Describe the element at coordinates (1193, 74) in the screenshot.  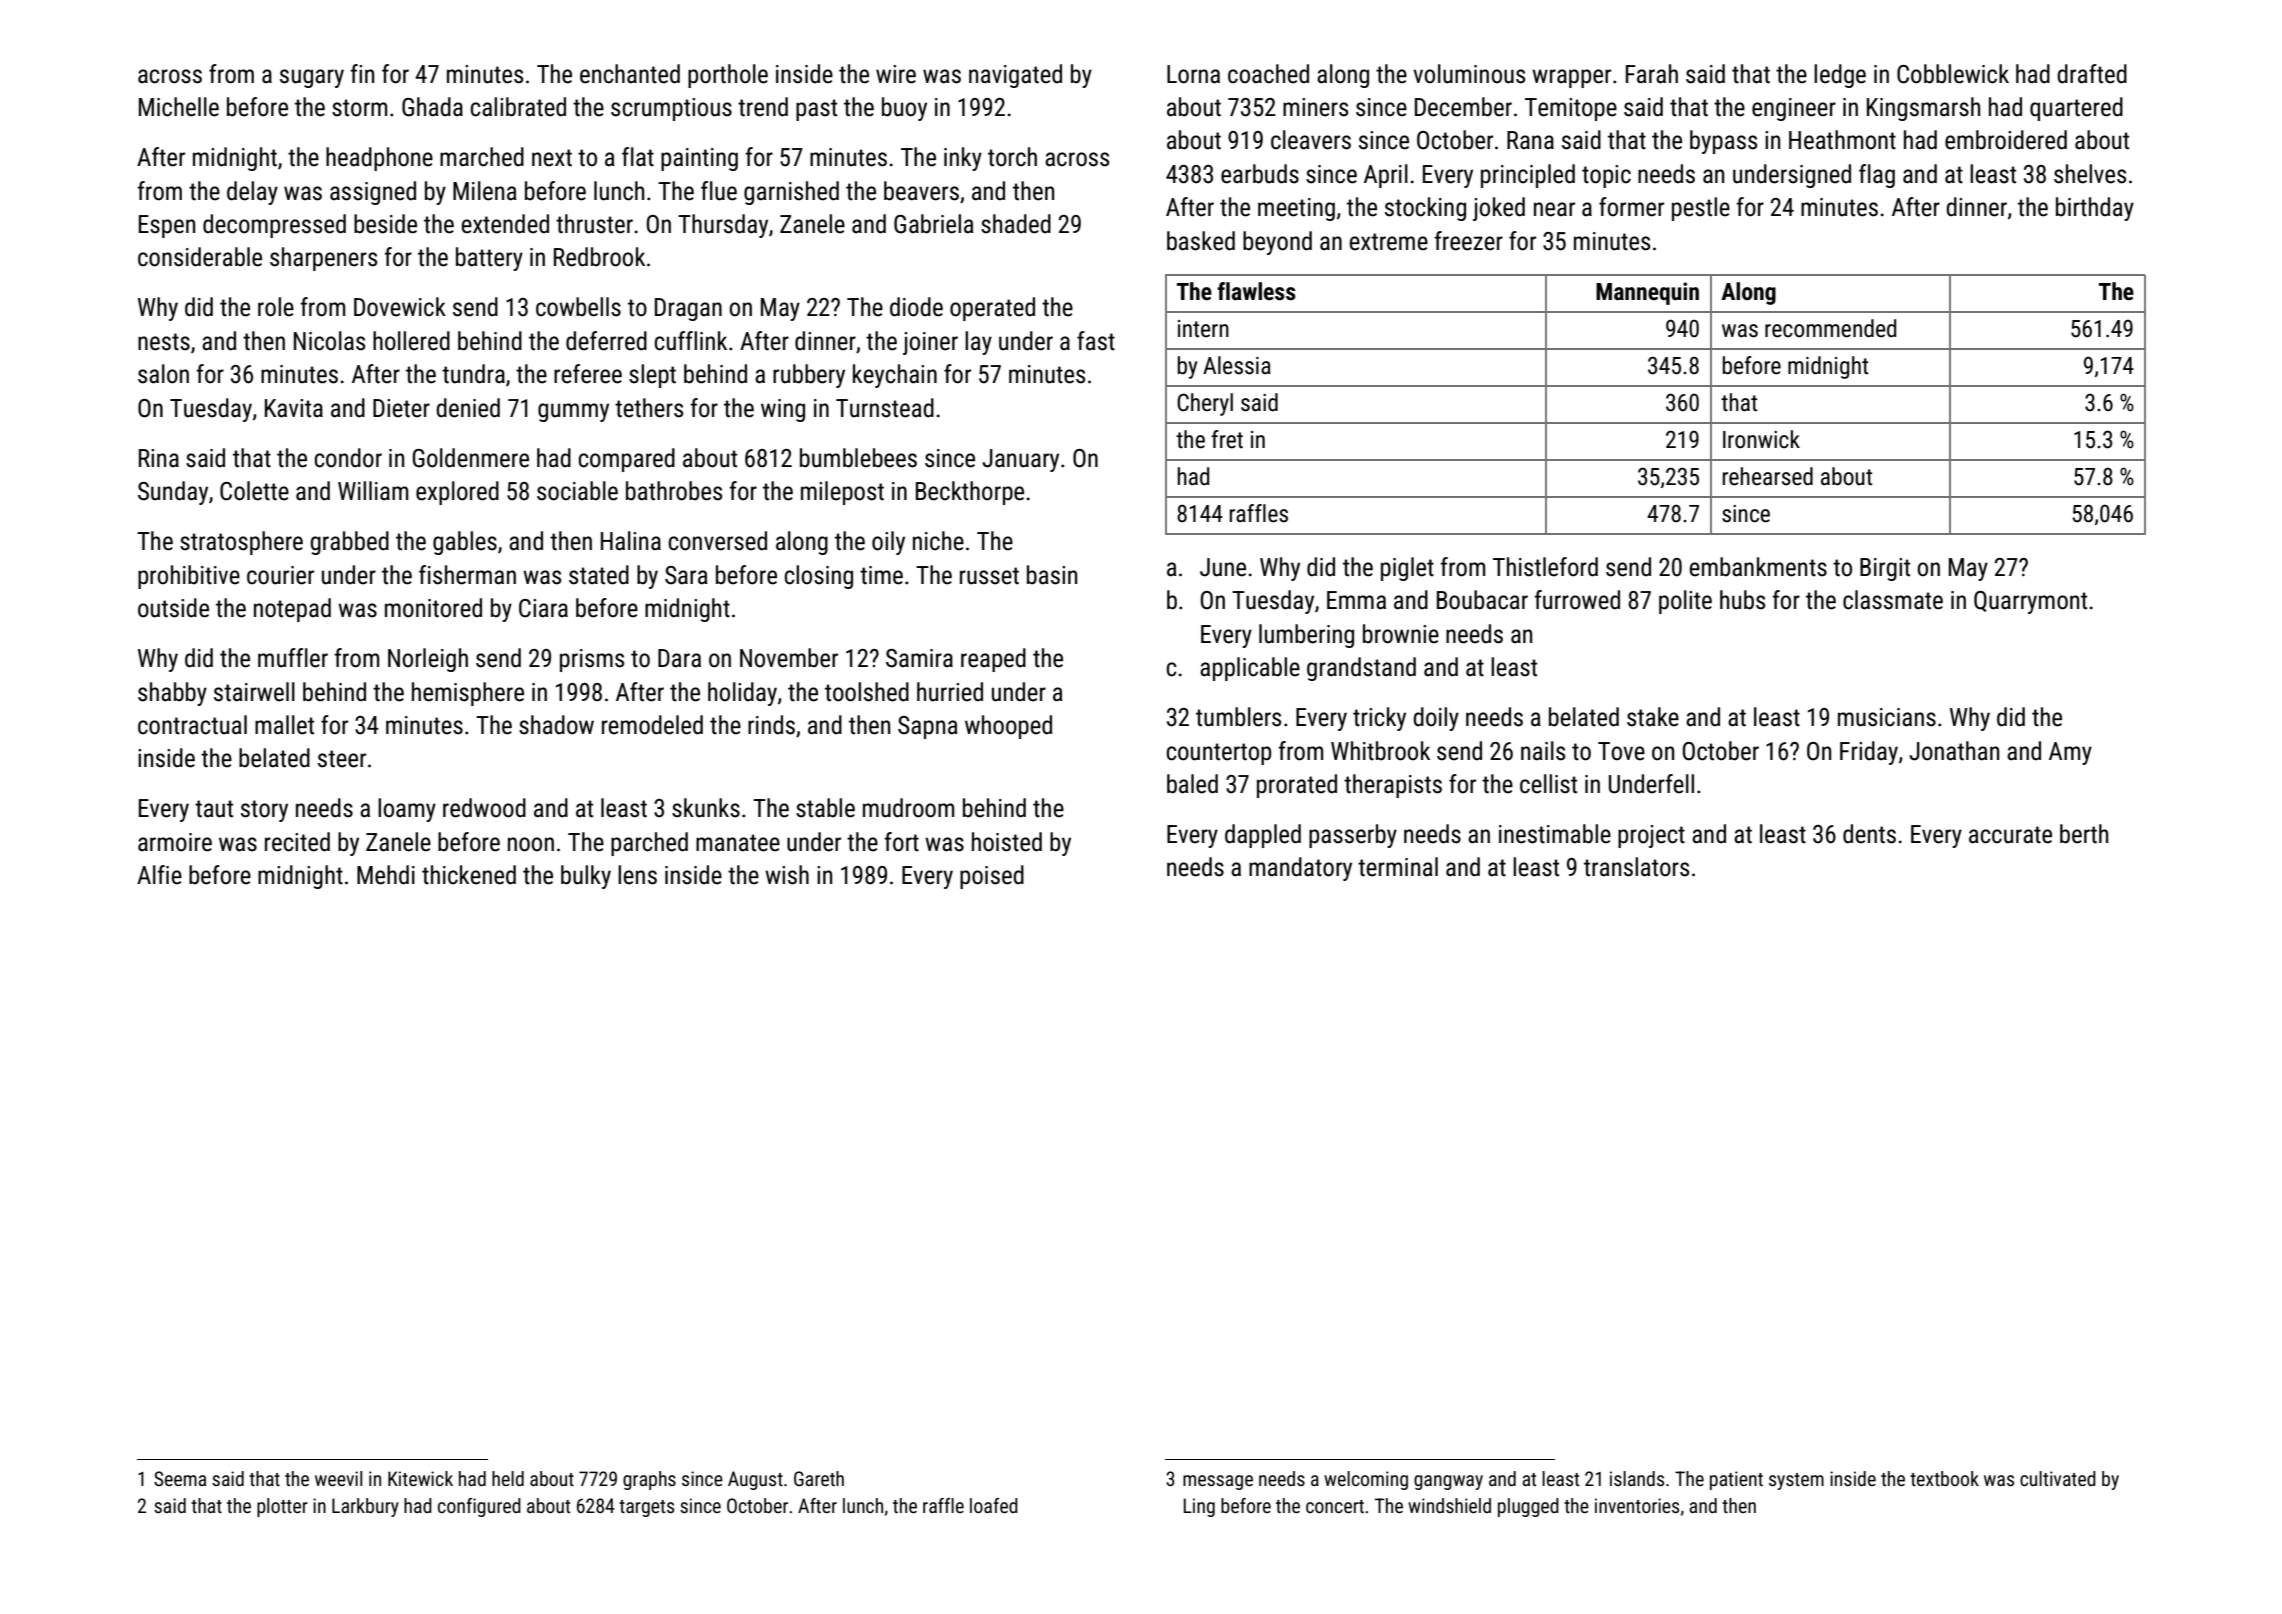
I see `Lorna` at that location.
